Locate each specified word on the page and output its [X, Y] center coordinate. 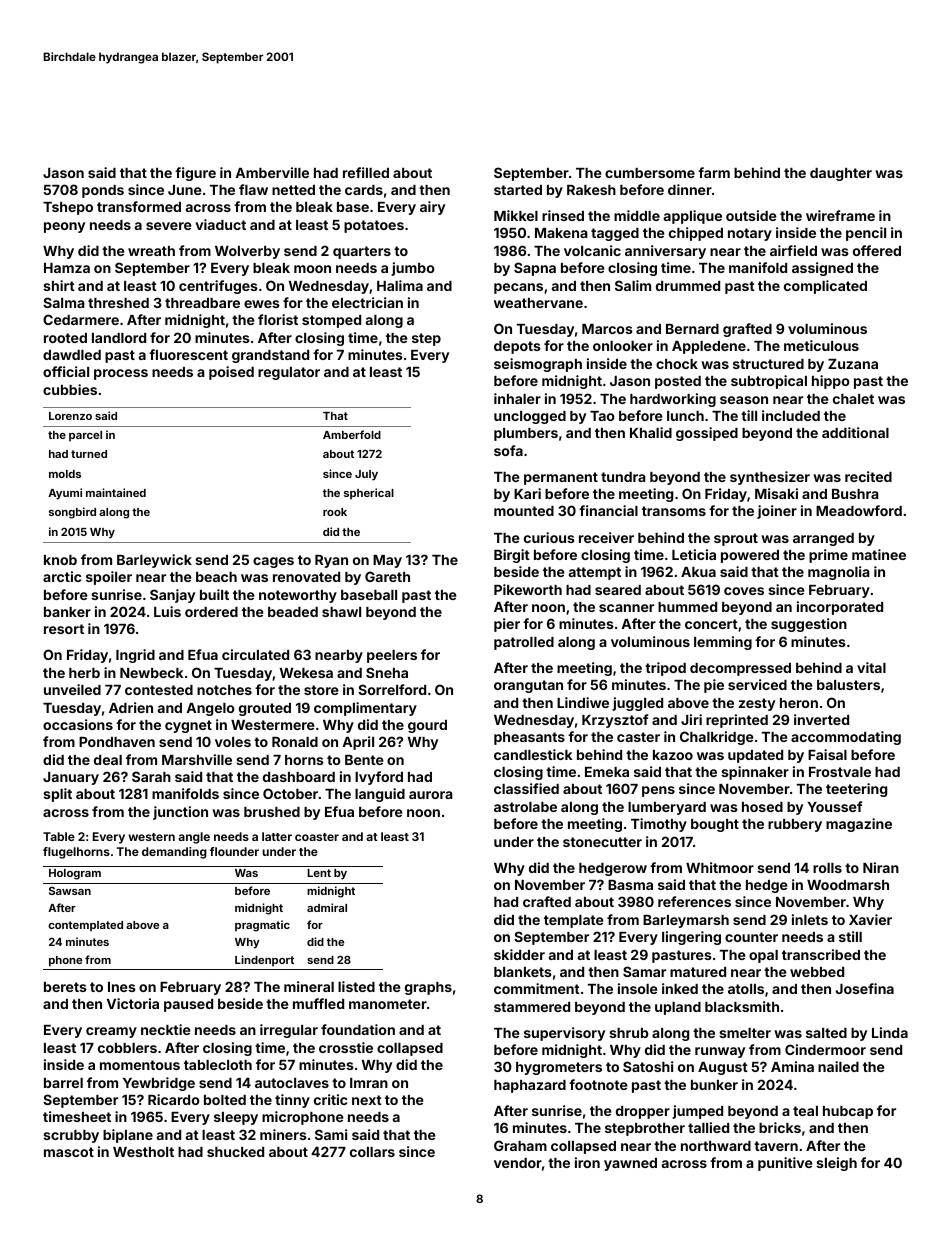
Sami [331, 1134]
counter [751, 937]
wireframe [840, 215]
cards [364, 190]
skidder [519, 954]
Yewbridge [159, 1084]
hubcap [848, 1112]
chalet [853, 399]
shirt [59, 285]
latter [277, 836]
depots [517, 347]
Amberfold [352, 434]
